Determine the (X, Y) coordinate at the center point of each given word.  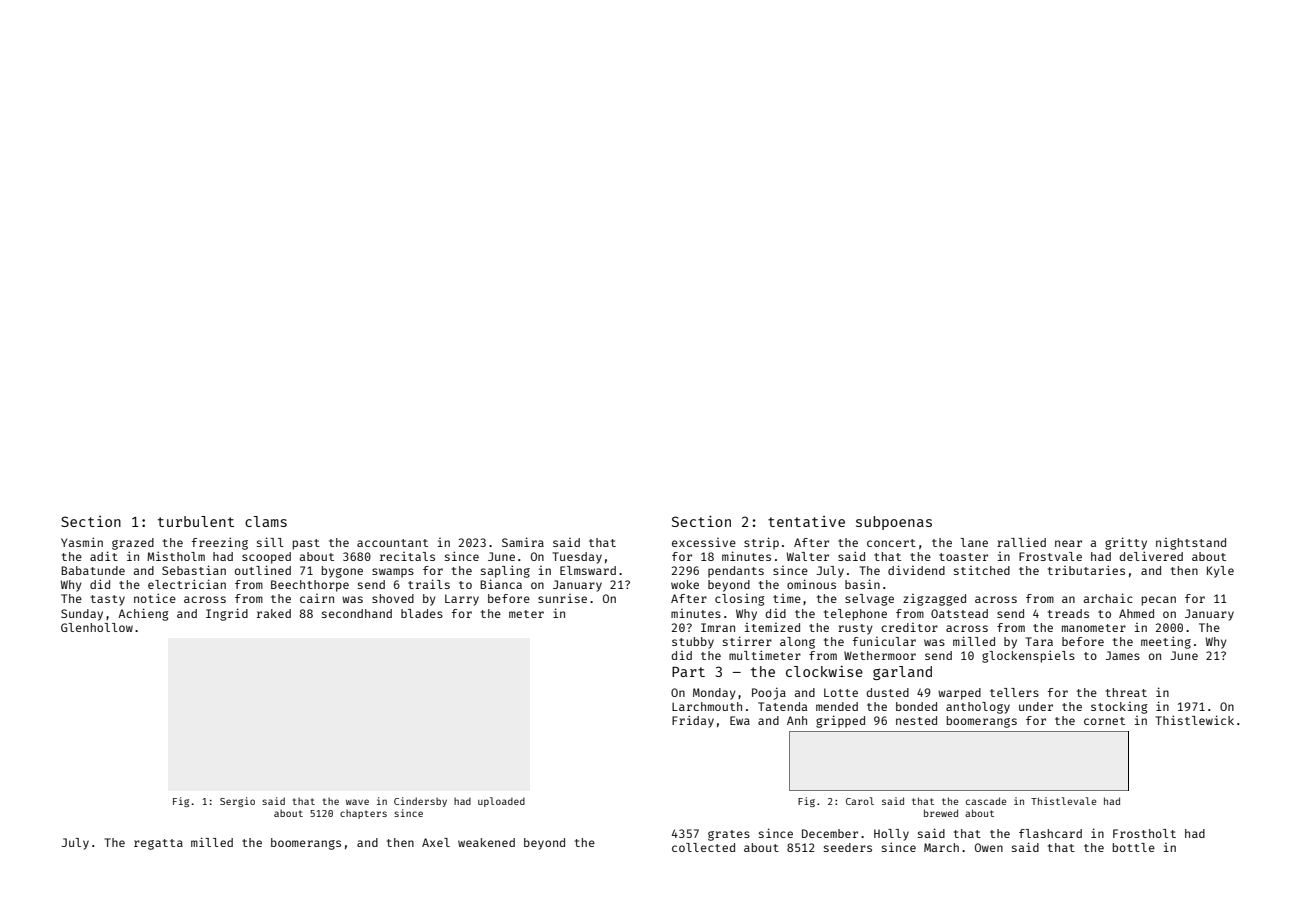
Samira (523, 542)
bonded (916, 706)
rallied (1021, 542)
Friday (693, 721)
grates (729, 835)
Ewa (740, 720)
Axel (436, 842)
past (306, 544)
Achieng (143, 614)
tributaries (1086, 570)
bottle (1134, 847)
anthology (978, 708)
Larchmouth (707, 706)
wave (357, 802)
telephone (855, 615)
